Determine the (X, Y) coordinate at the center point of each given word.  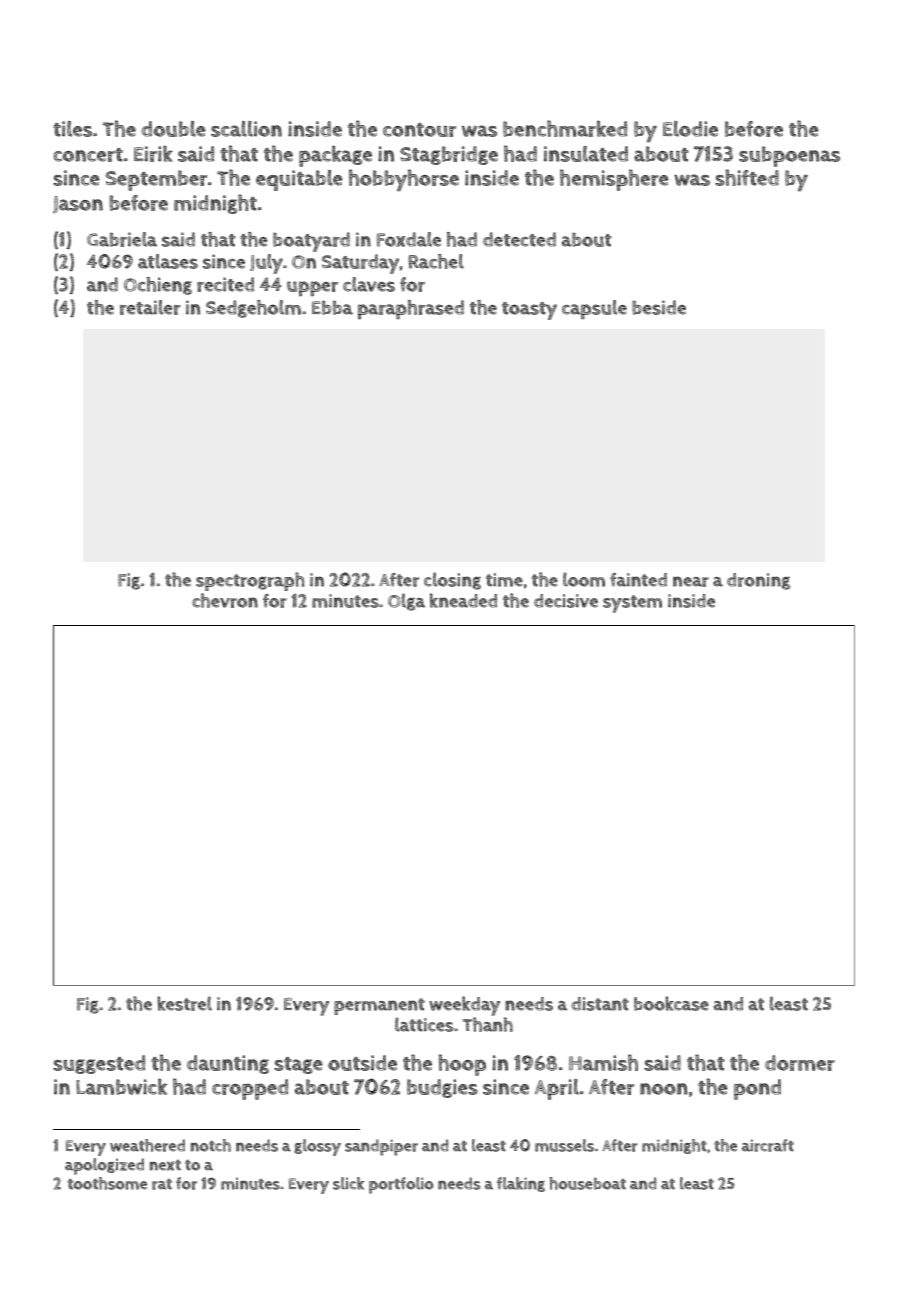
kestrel (184, 1003)
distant (600, 1004)
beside (659, 307)
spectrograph (250, 581)
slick (348, 1183)
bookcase (671, 1003)
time (504, 580)
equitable (299, 180)
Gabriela (122, 239)
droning (758, 581)
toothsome (107, 1183)
